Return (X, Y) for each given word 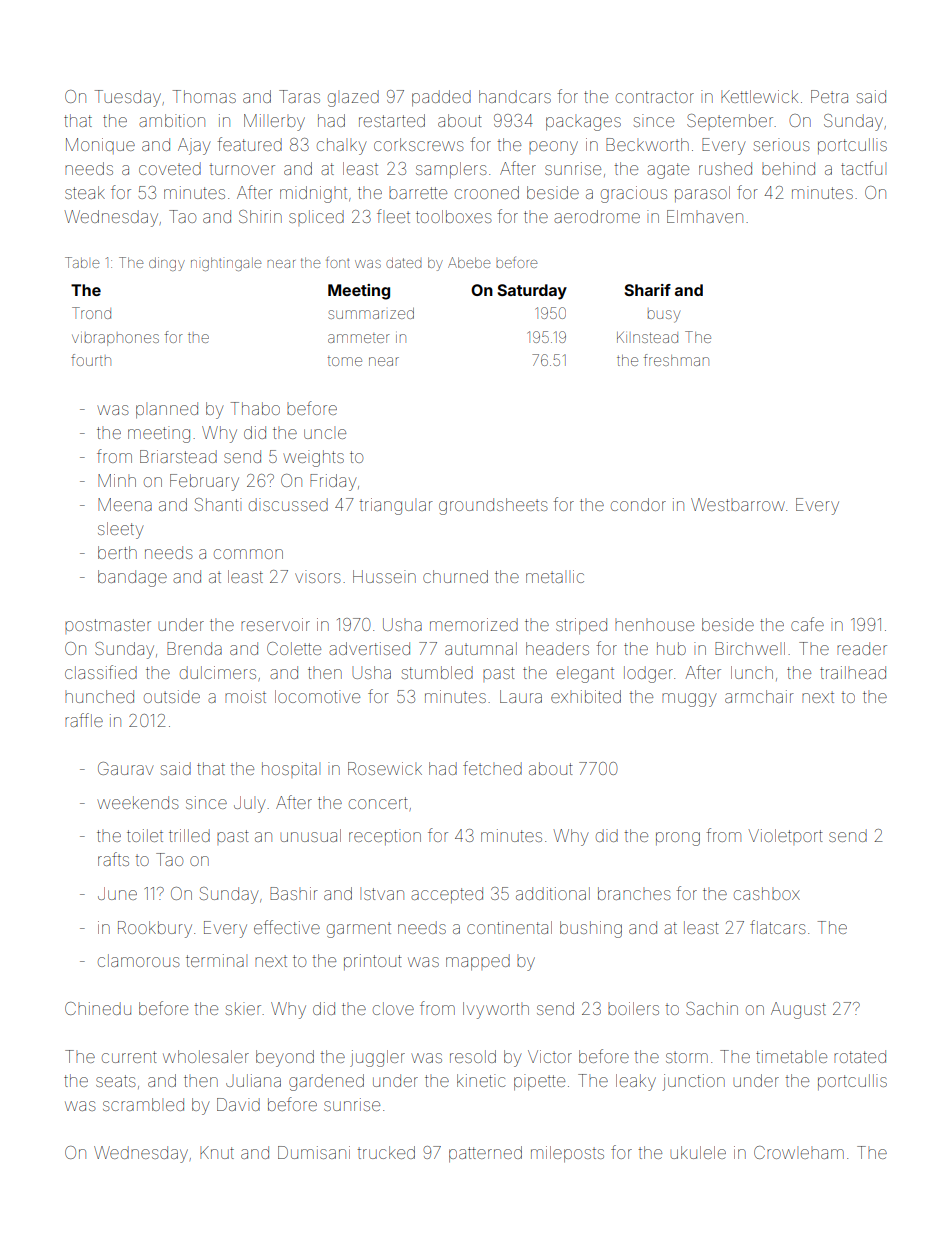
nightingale (226, 264)
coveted (170, 168)
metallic (555, 576)
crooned (487, 192)
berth (117, 552)
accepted (447, 895)
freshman (676, 360)
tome (345, 361)
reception (385, 837)
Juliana (253, 1080)
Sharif (647, 290)
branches (634, 893)
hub (671, 648)
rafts (113, 859)
